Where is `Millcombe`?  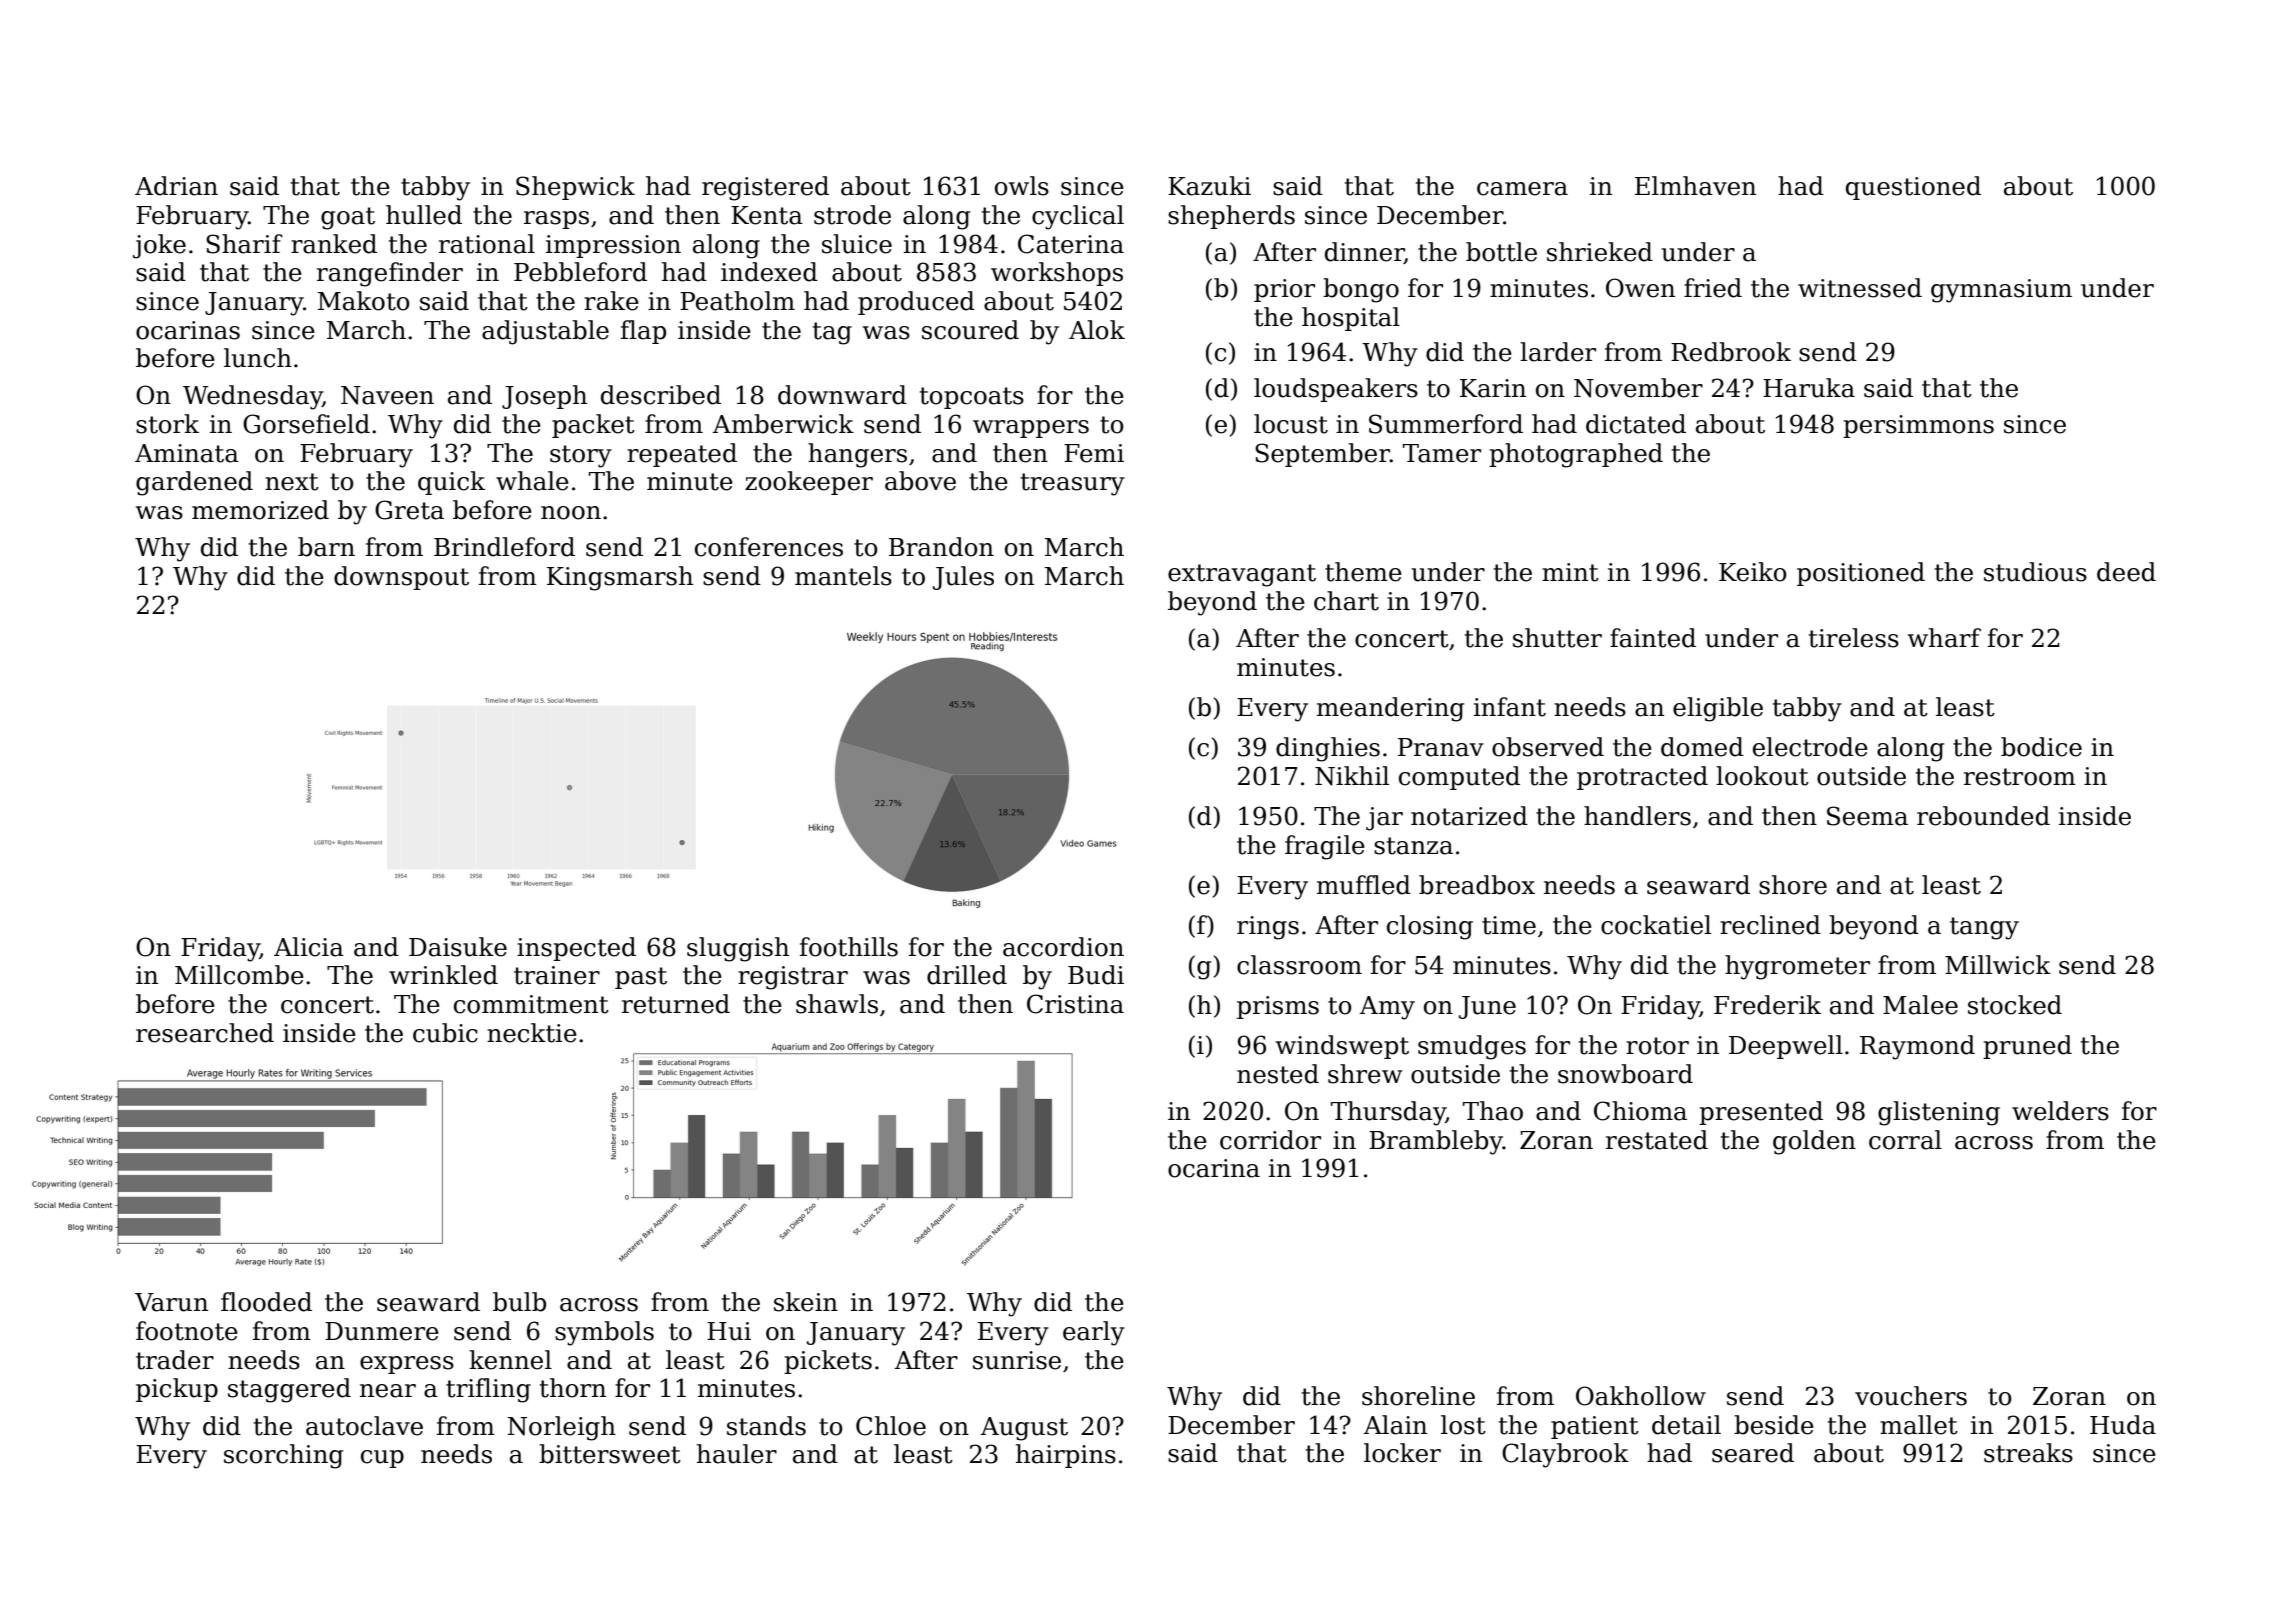
Millcombe is located at coordinates (239, 975).
